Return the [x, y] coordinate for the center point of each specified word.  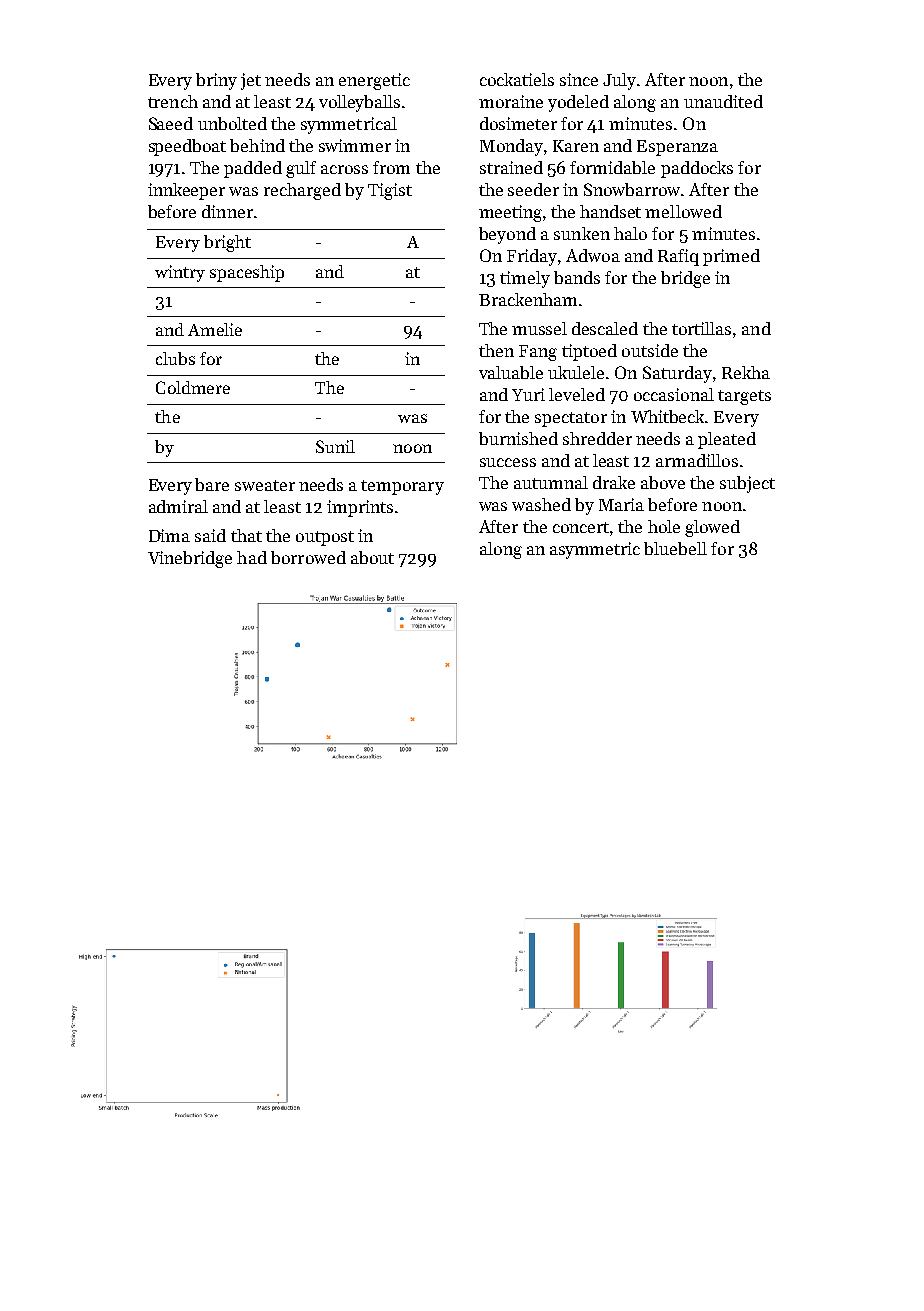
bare [212, 484]
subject [747, 484]
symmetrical [349, 125]
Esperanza [677, 148]
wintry [180, 273]
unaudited [723, 101]
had [252, 557]
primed [731, 257]
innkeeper [186, 191]
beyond [507, 235]
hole [664, 526]
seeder [533, 189]
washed [541, 504]
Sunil [335, 446]
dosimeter [518, 123]
